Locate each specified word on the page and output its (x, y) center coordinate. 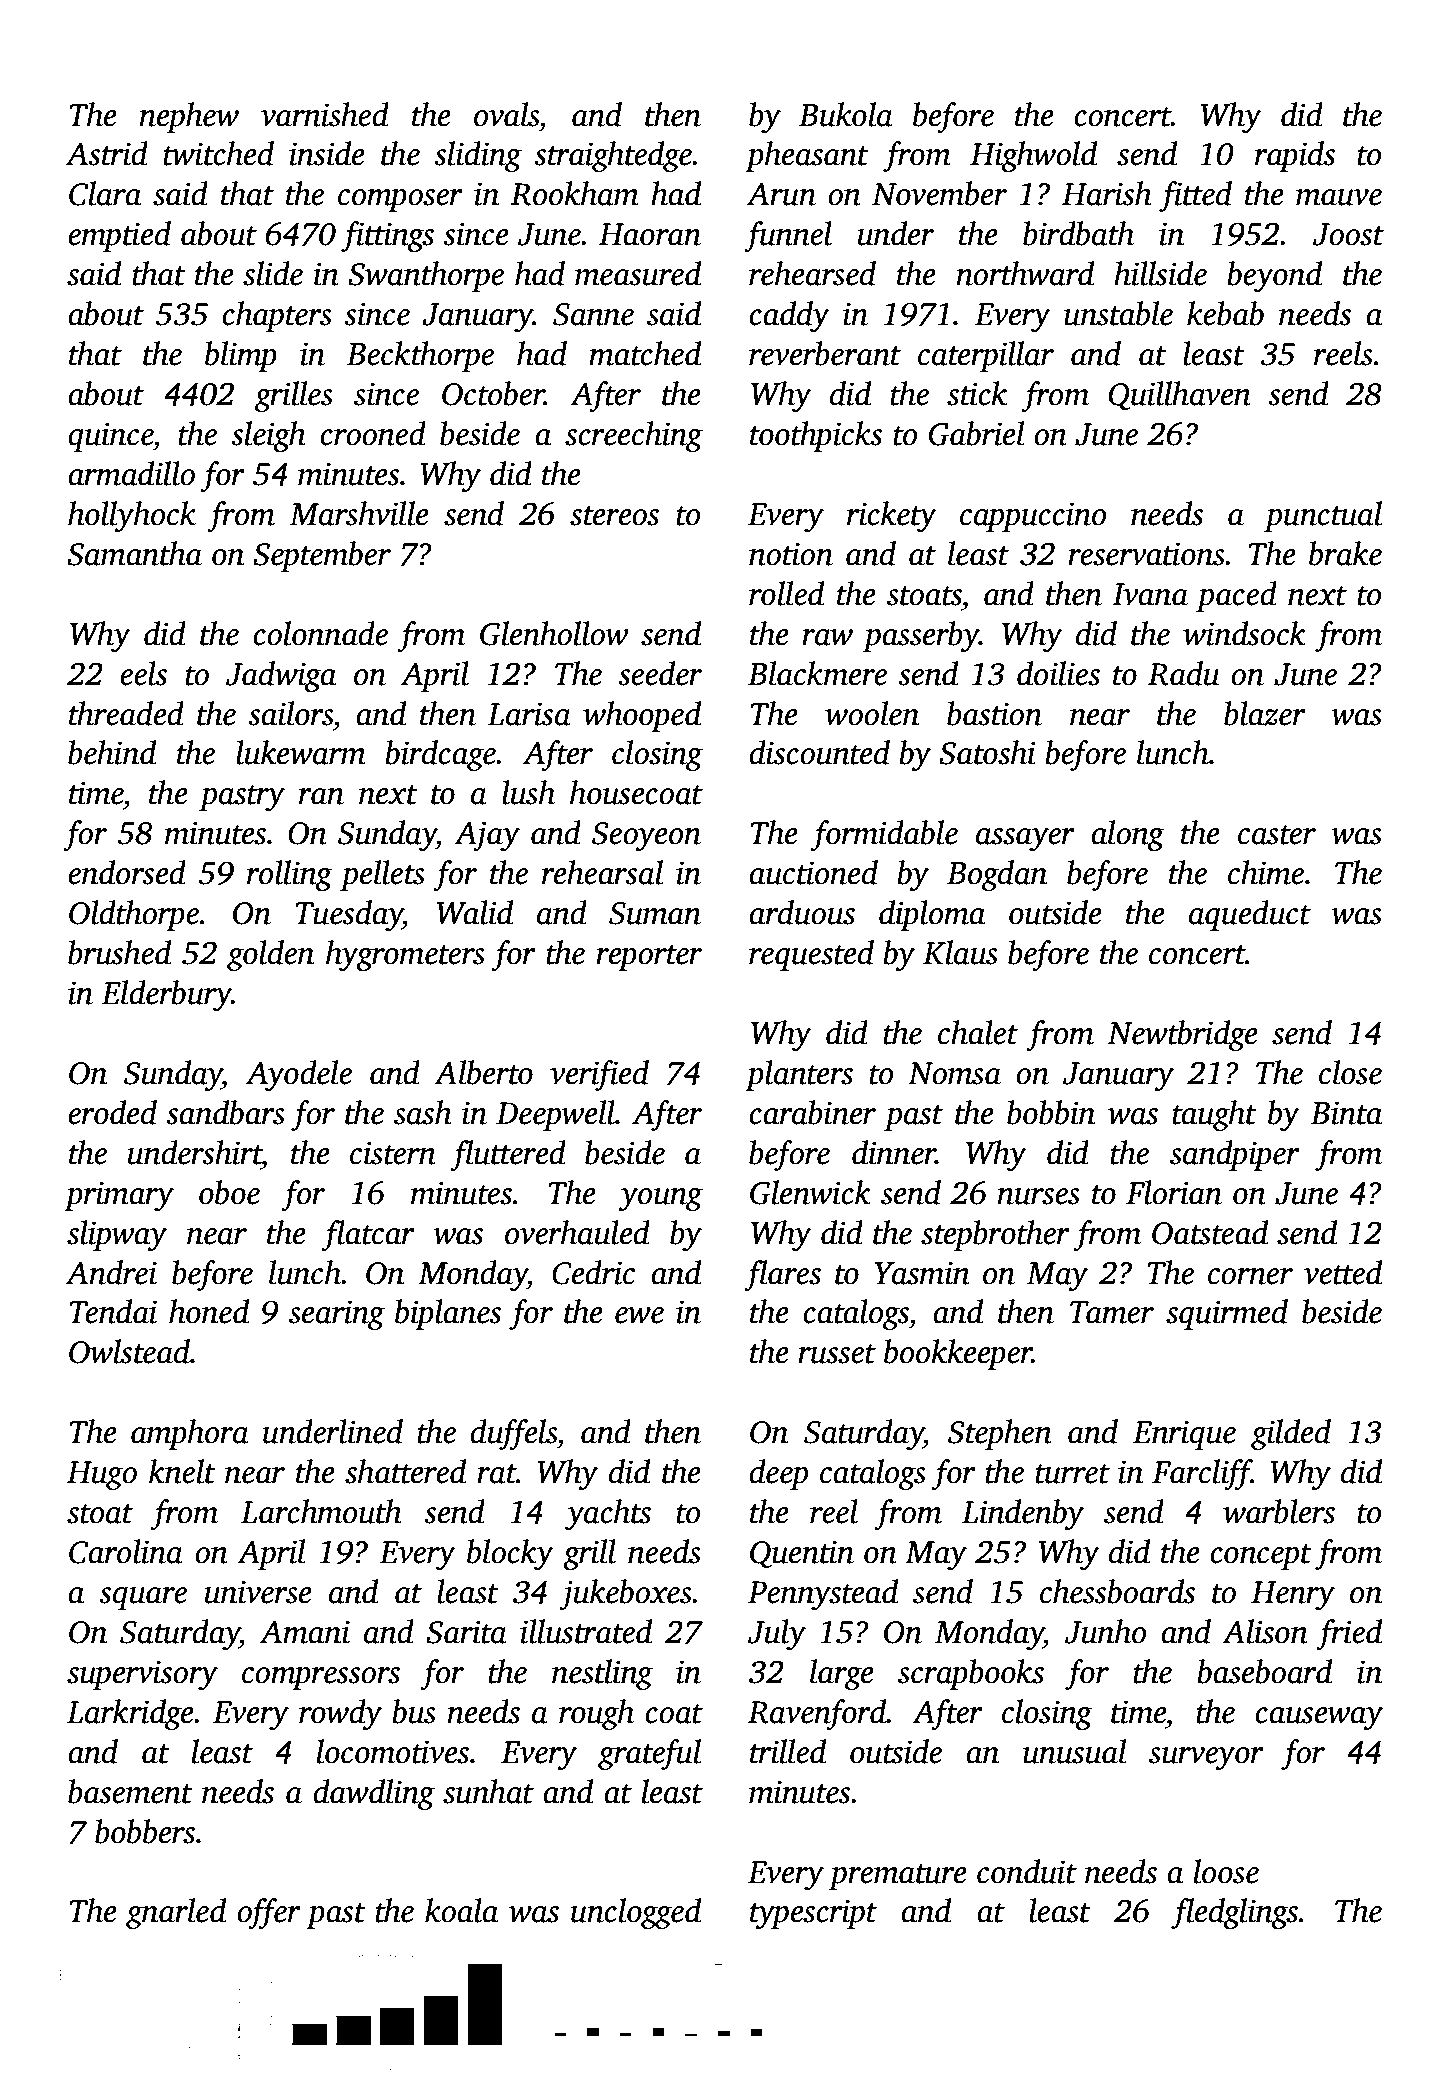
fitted (1195, 196)
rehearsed (812, 273)
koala (461, 1910)
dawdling (374, 1794)
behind (112, 752)
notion (791, 554)
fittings (387, 236)
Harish (1107, 193)
